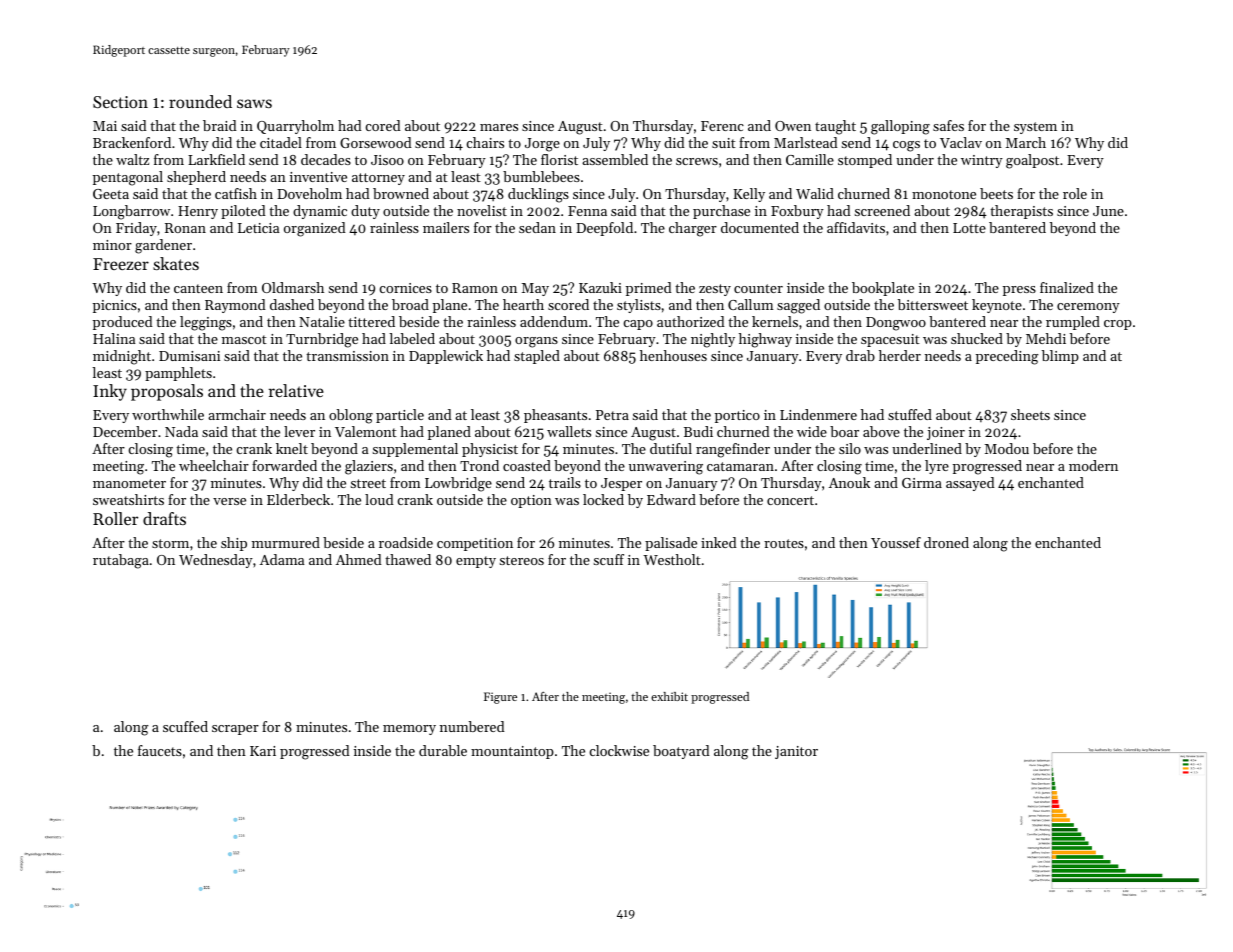 This document has height=952, width=1233. I want to click on faucets, so click(160, 750).
